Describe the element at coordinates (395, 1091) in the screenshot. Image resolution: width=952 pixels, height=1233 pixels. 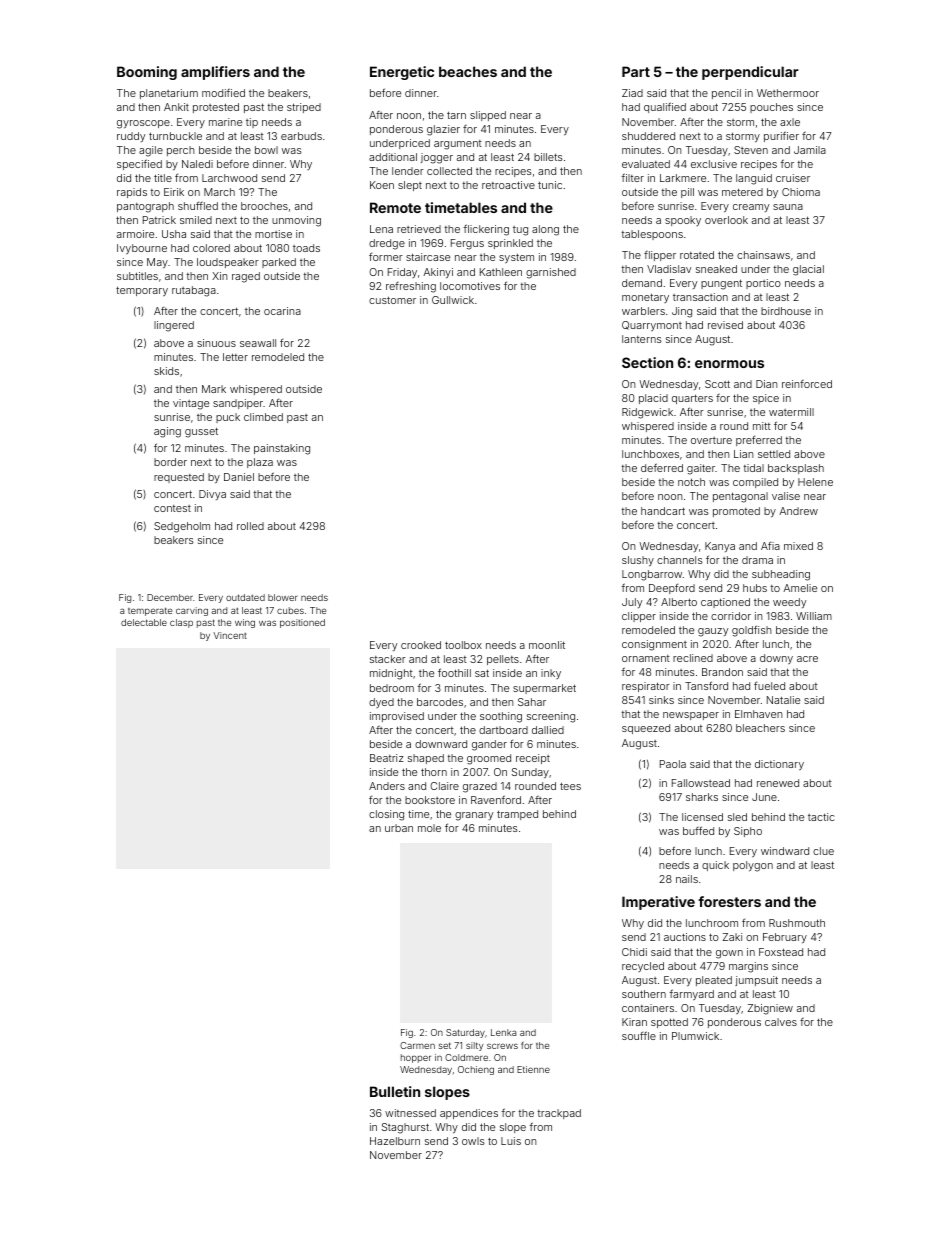
I see `Bulletin` at that location.
